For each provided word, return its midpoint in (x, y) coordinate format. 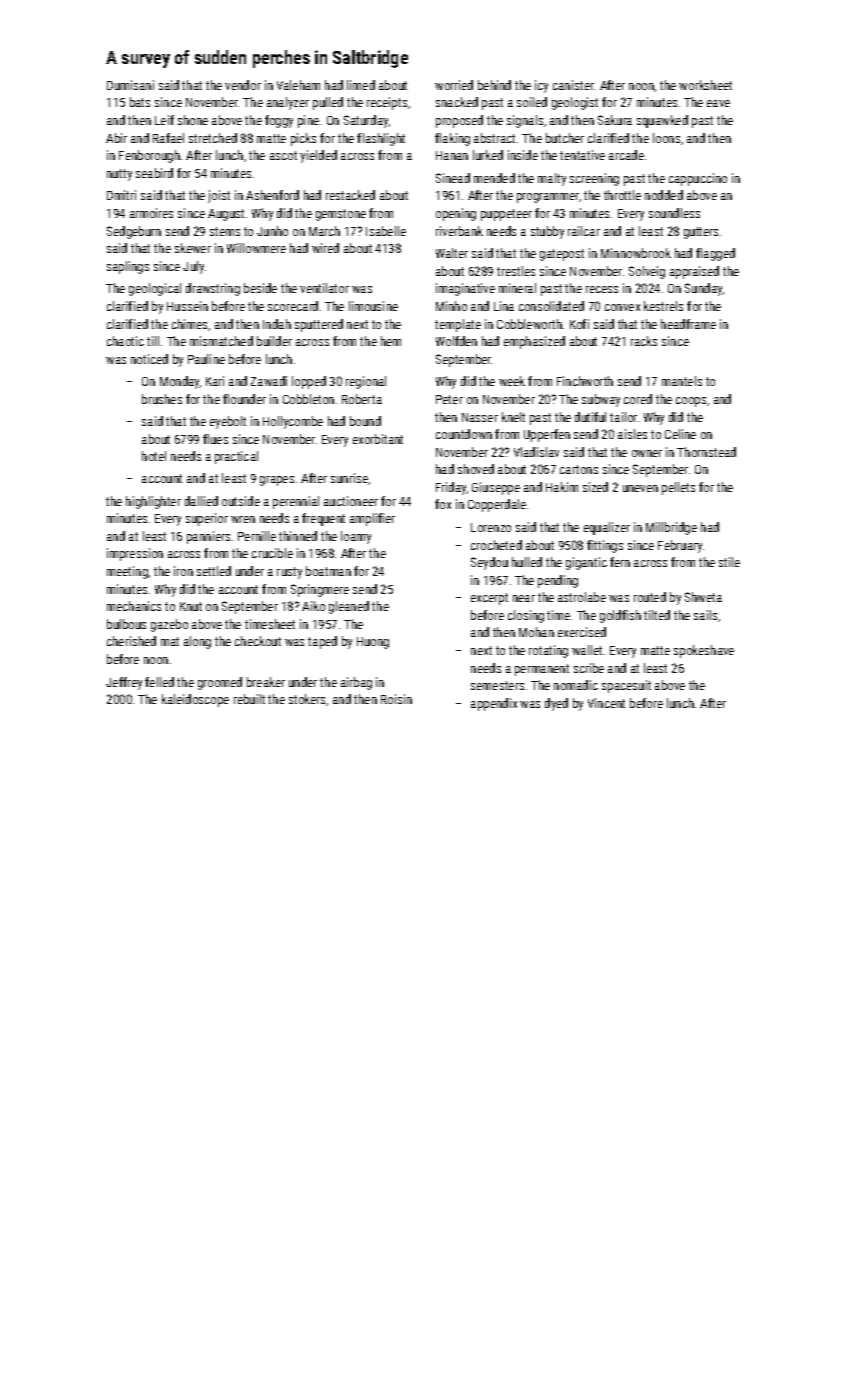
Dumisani (130, 85)
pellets (678, 488)
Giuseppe (496, 488)
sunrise (349, 478)
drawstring (213, 289)
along (197, 642)
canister (573, 85)
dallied (201, 501)
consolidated (551, 306)
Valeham (298, 85)
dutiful (590, 417)
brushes (162, 399)
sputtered (319, 325)
